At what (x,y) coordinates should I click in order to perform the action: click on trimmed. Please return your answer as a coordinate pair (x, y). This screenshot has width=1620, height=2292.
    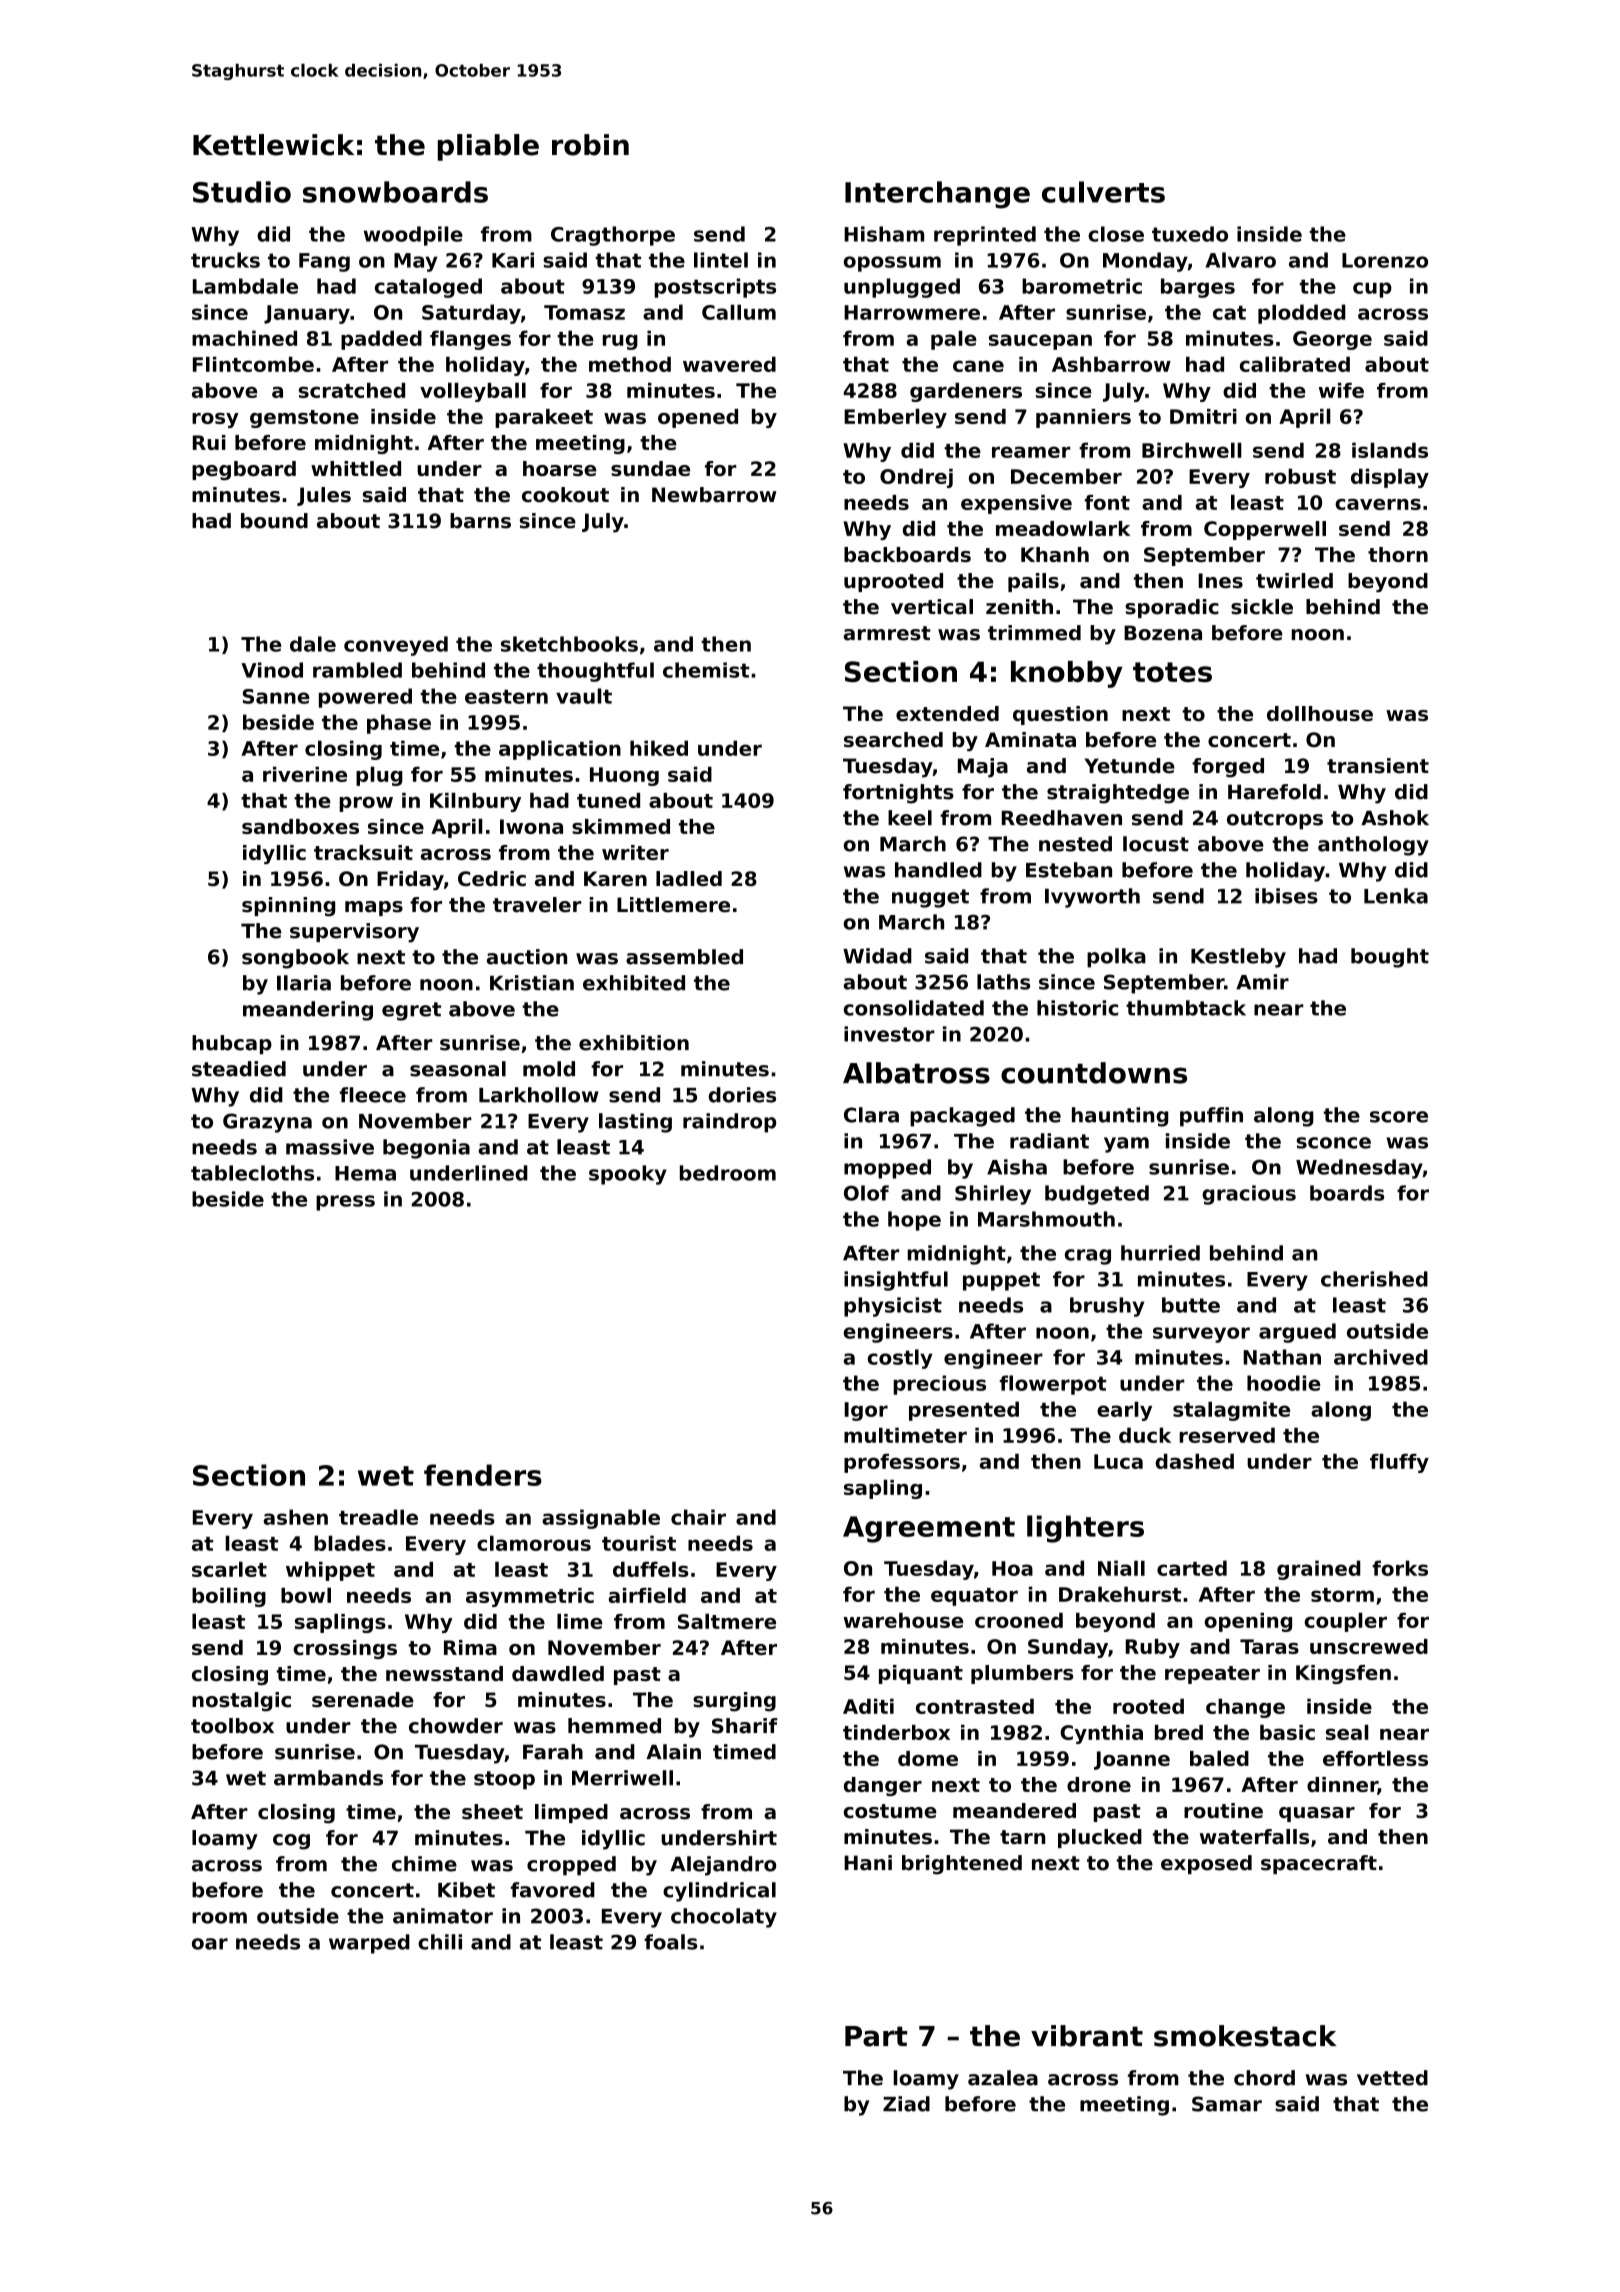
    Looking at the image, I should click on (1034, 633).
